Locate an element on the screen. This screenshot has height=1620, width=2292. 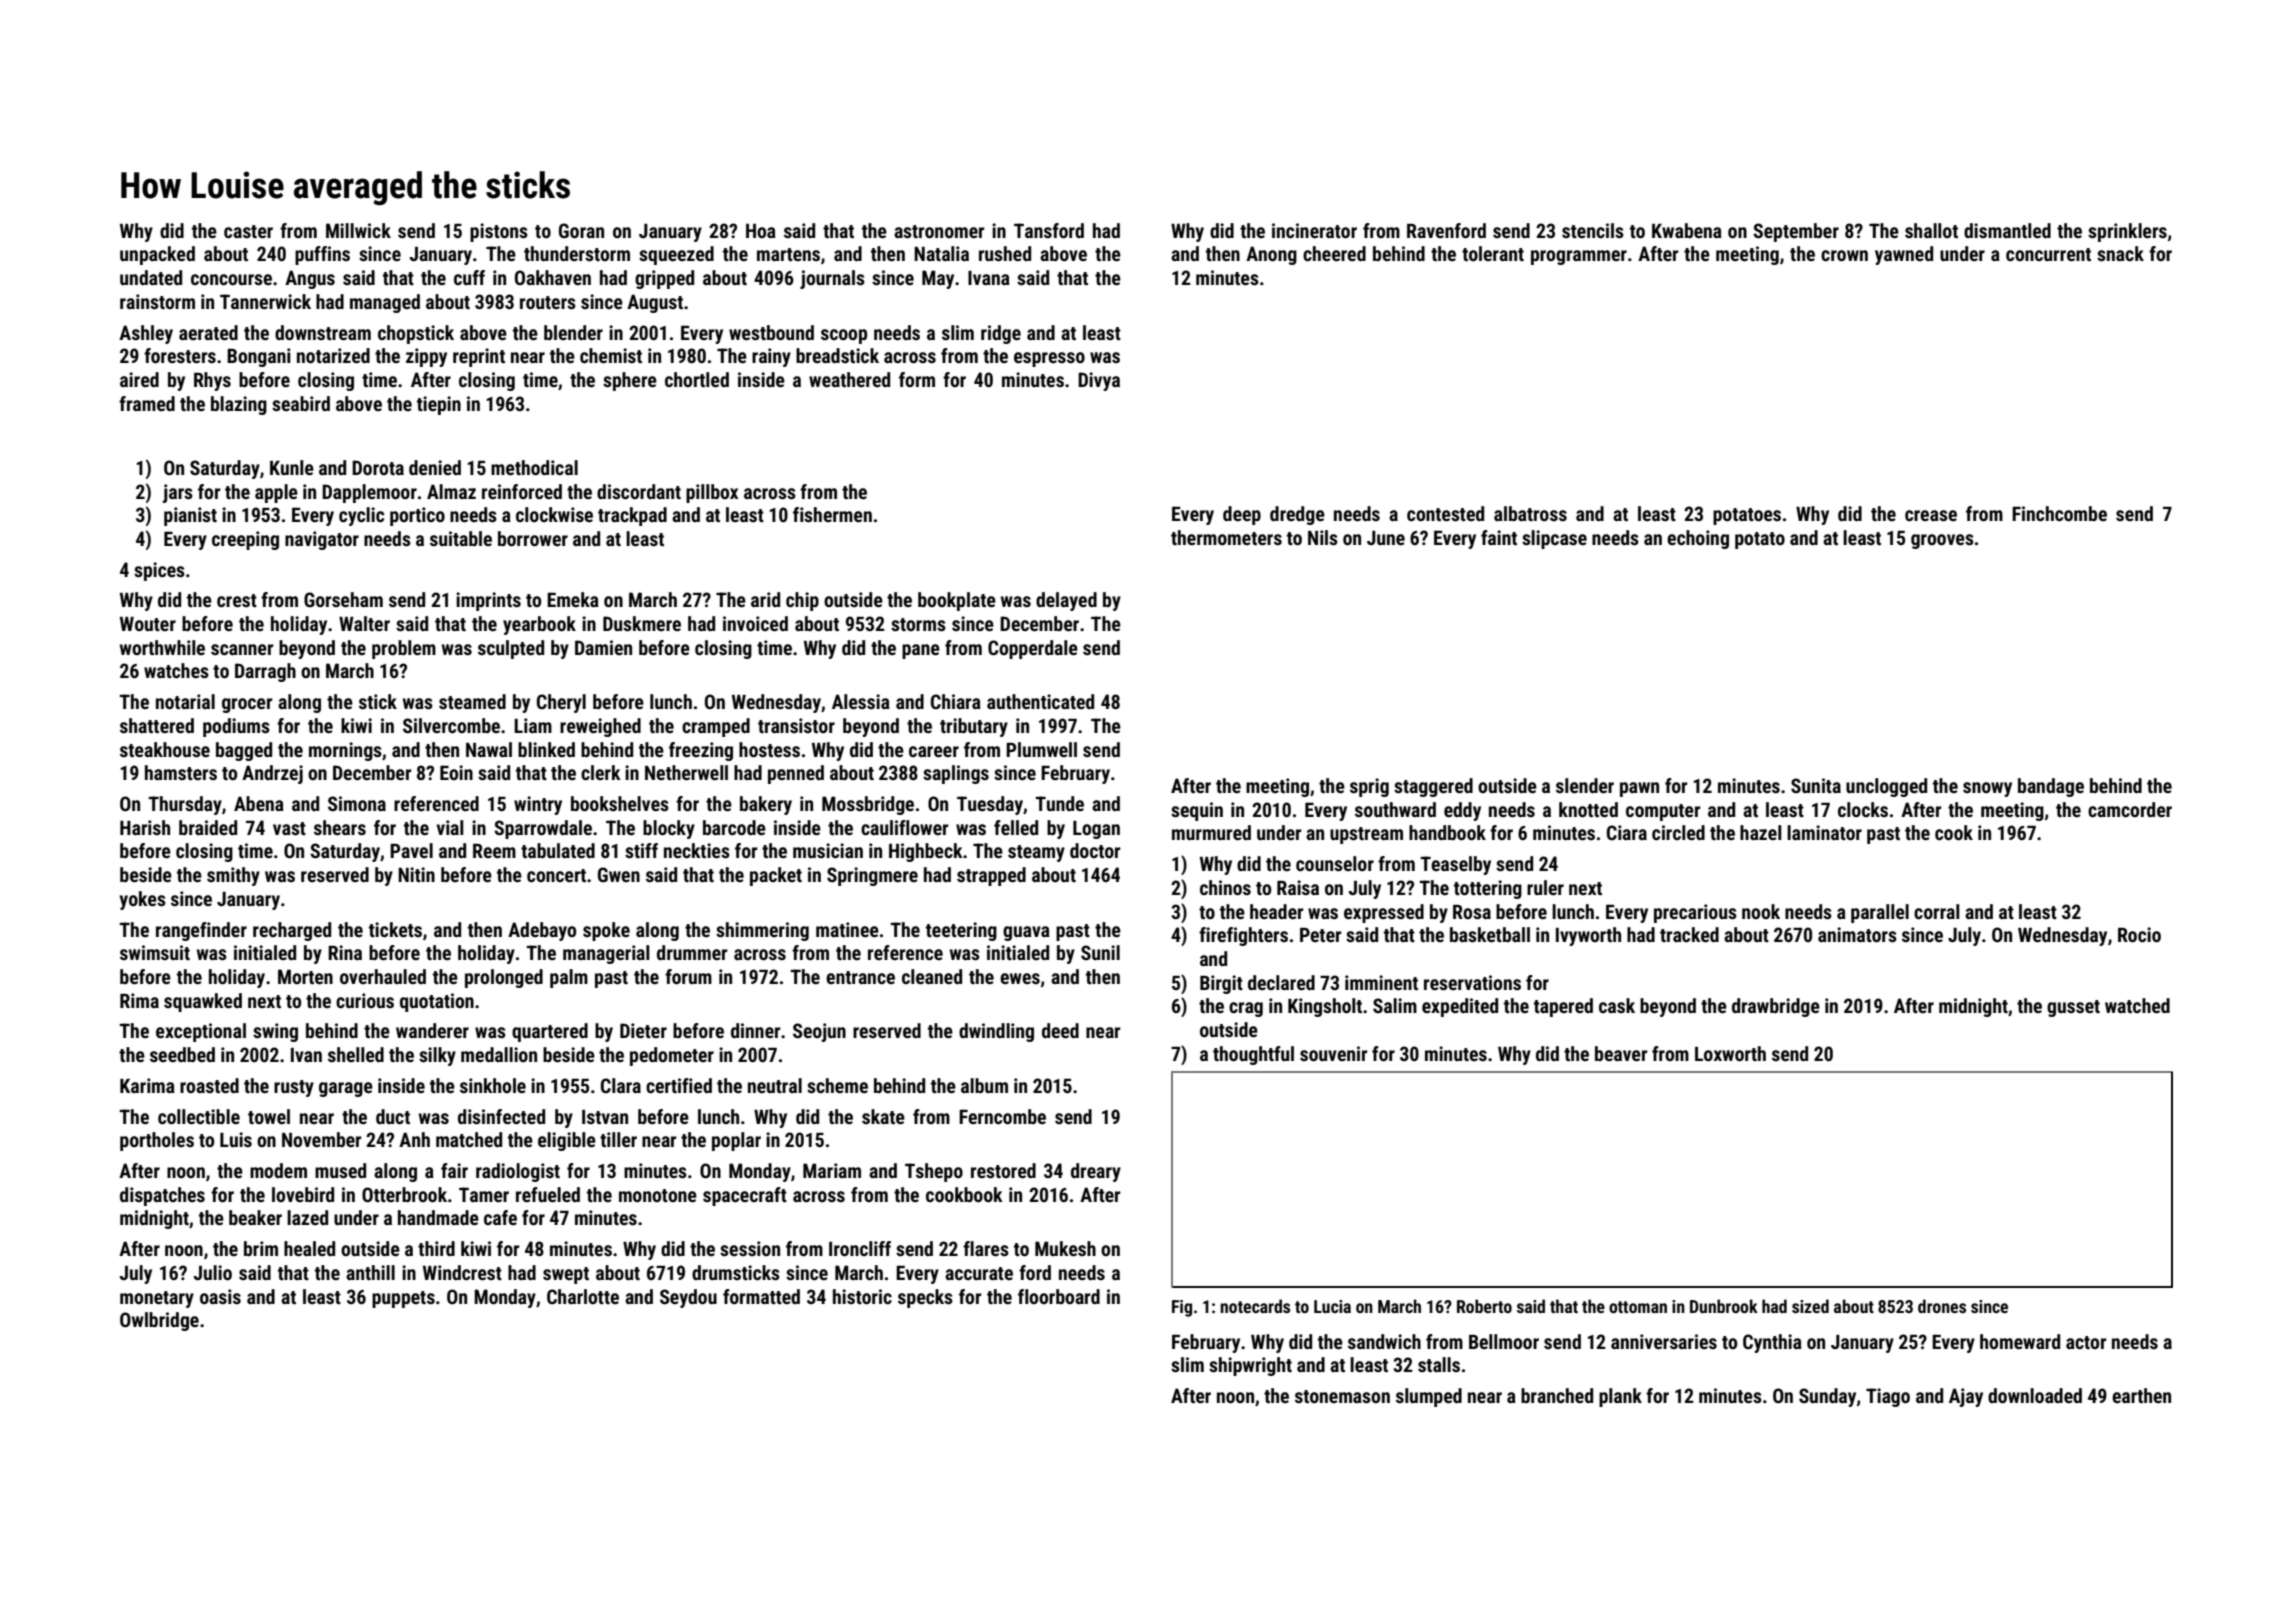
Cheryl is located at coordinates (561, 703).
